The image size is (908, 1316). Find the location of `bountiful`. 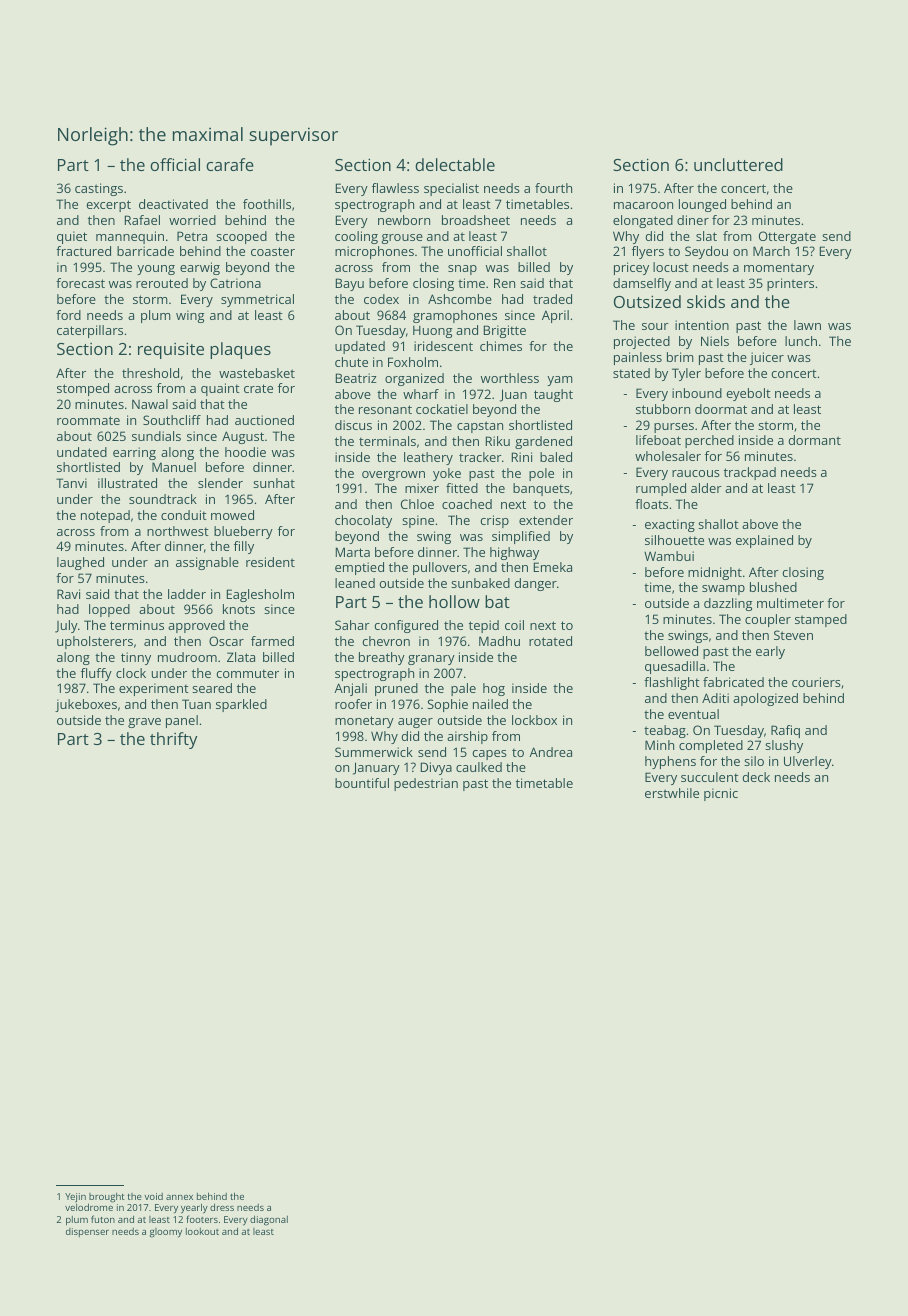

bountiful is located at coordinates (362, 783).
